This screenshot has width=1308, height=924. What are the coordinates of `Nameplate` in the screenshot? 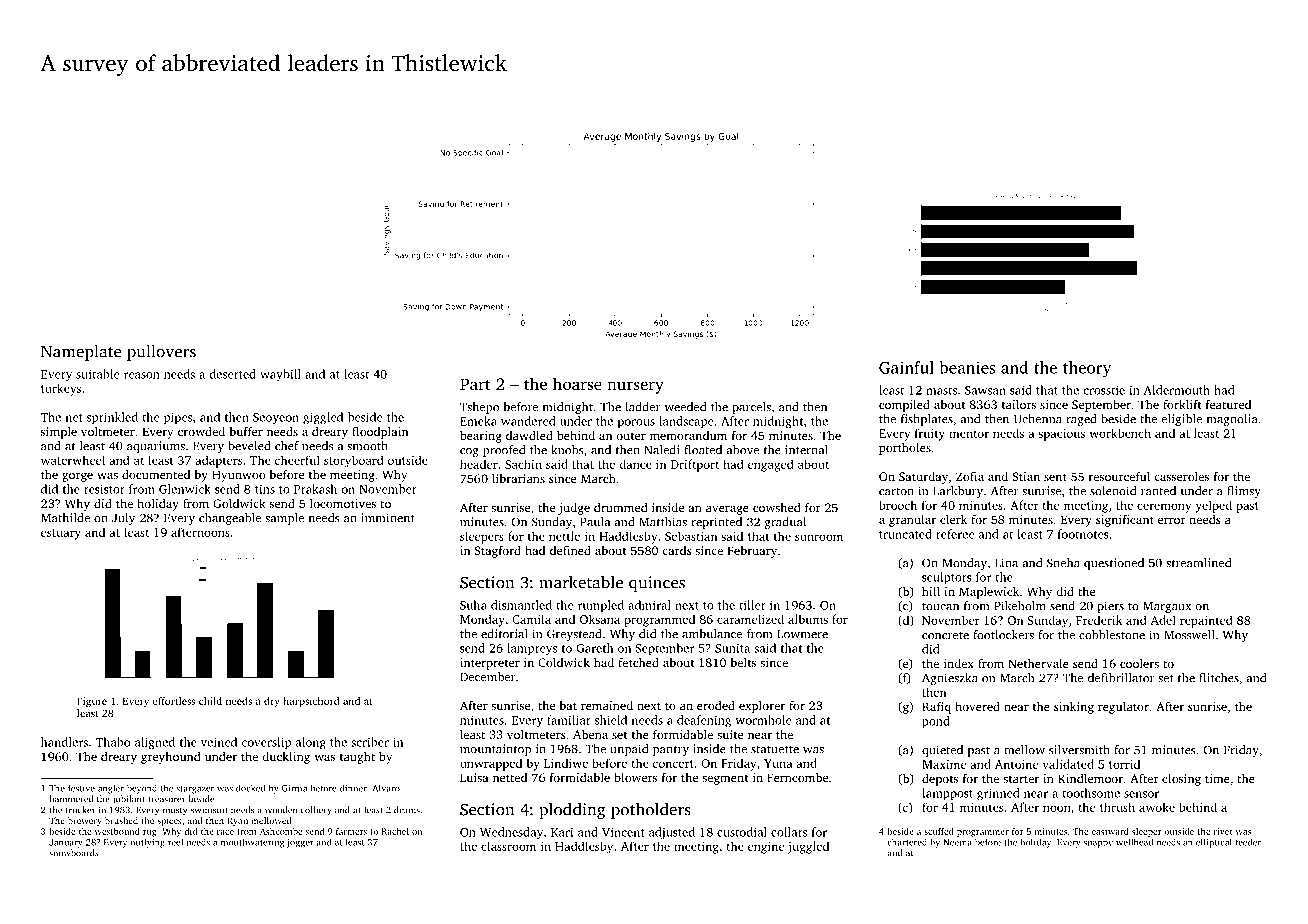 It's located at (81, 352).
